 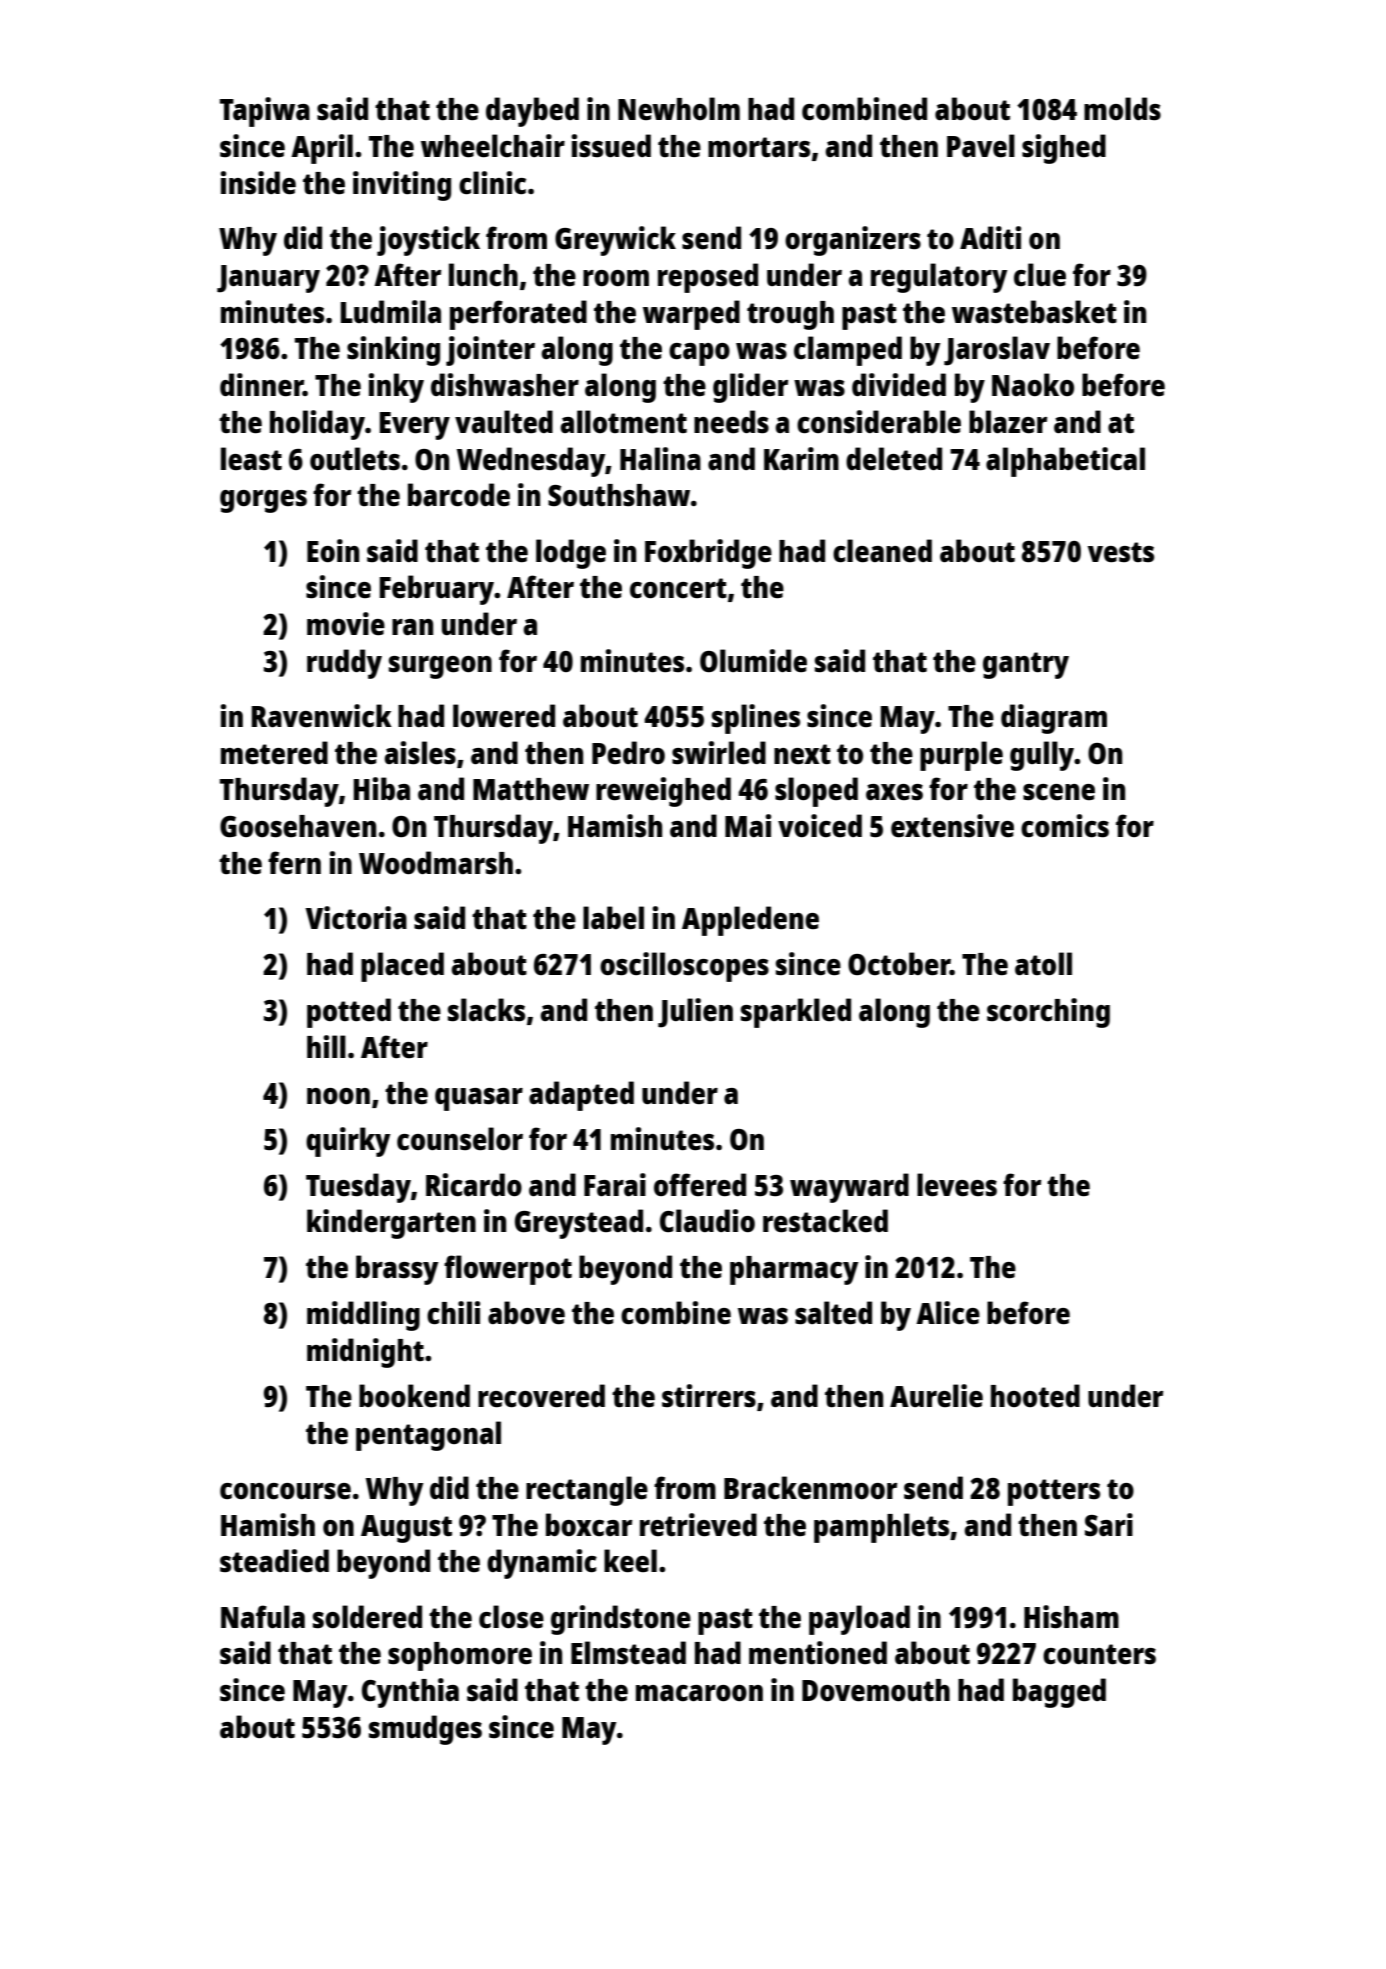 I want to click on payload, so click(x=859, y=1620).
